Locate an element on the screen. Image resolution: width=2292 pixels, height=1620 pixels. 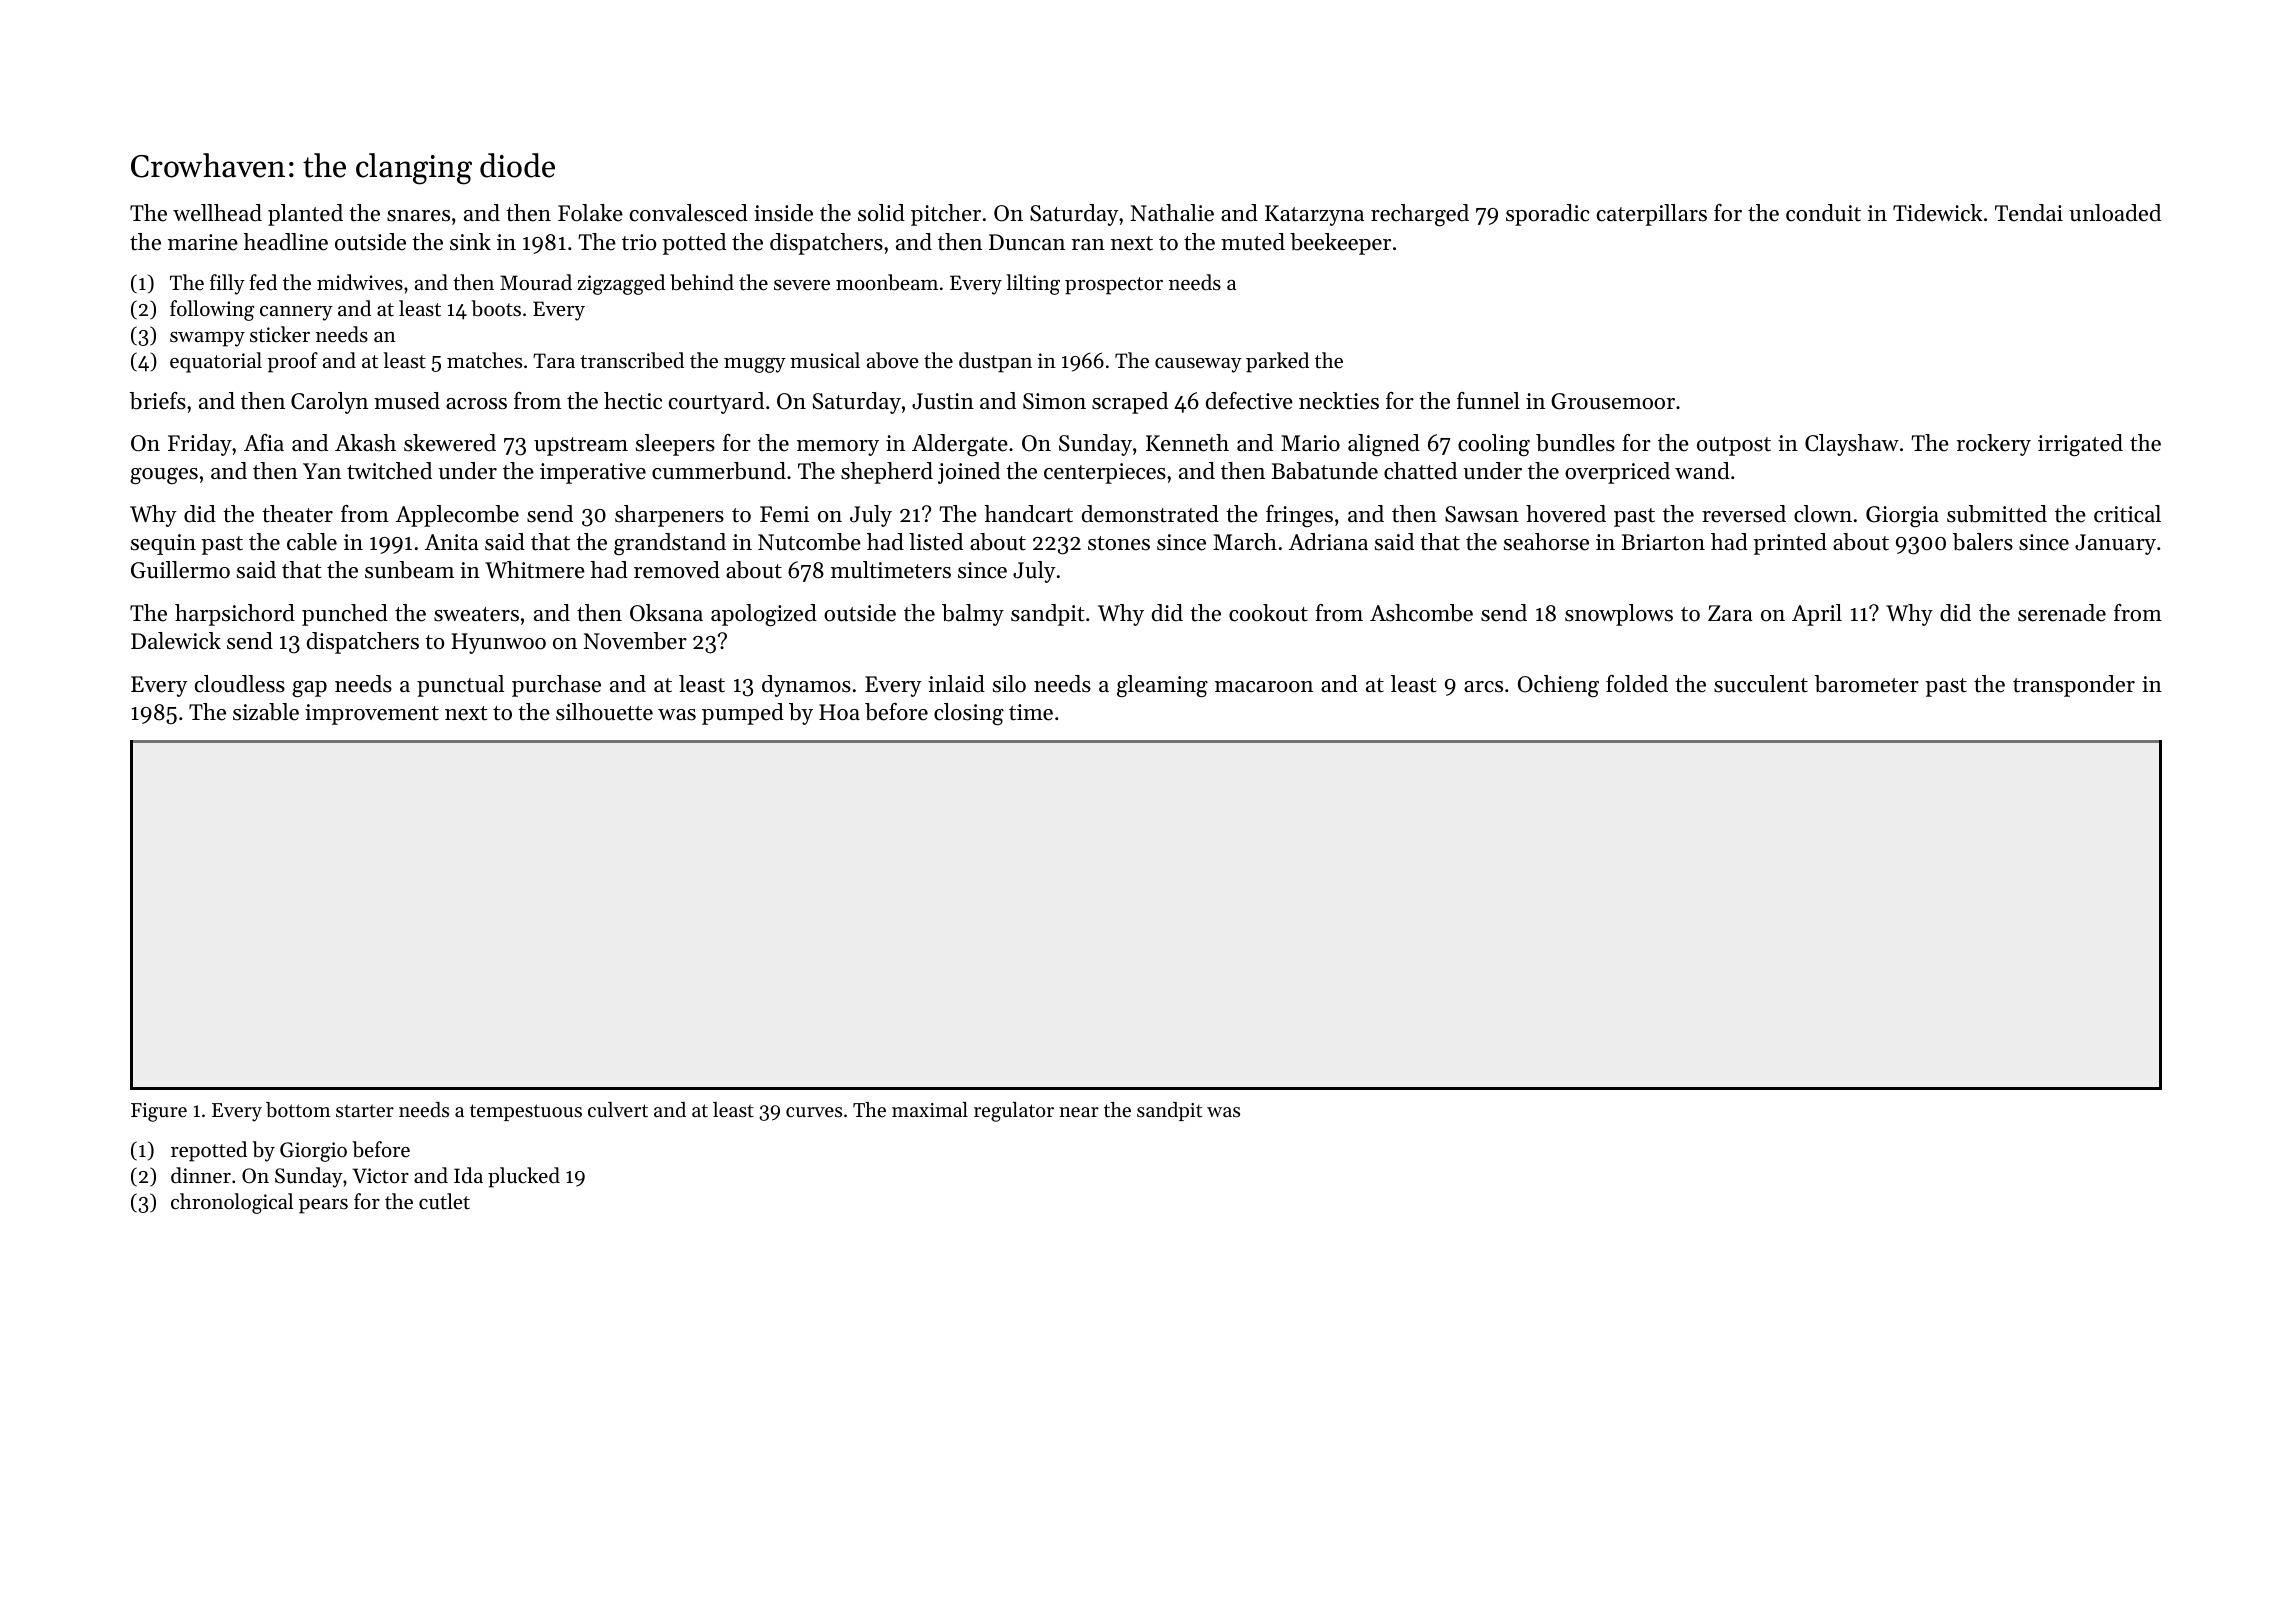
pears is located at coordinates (323, 1206).
